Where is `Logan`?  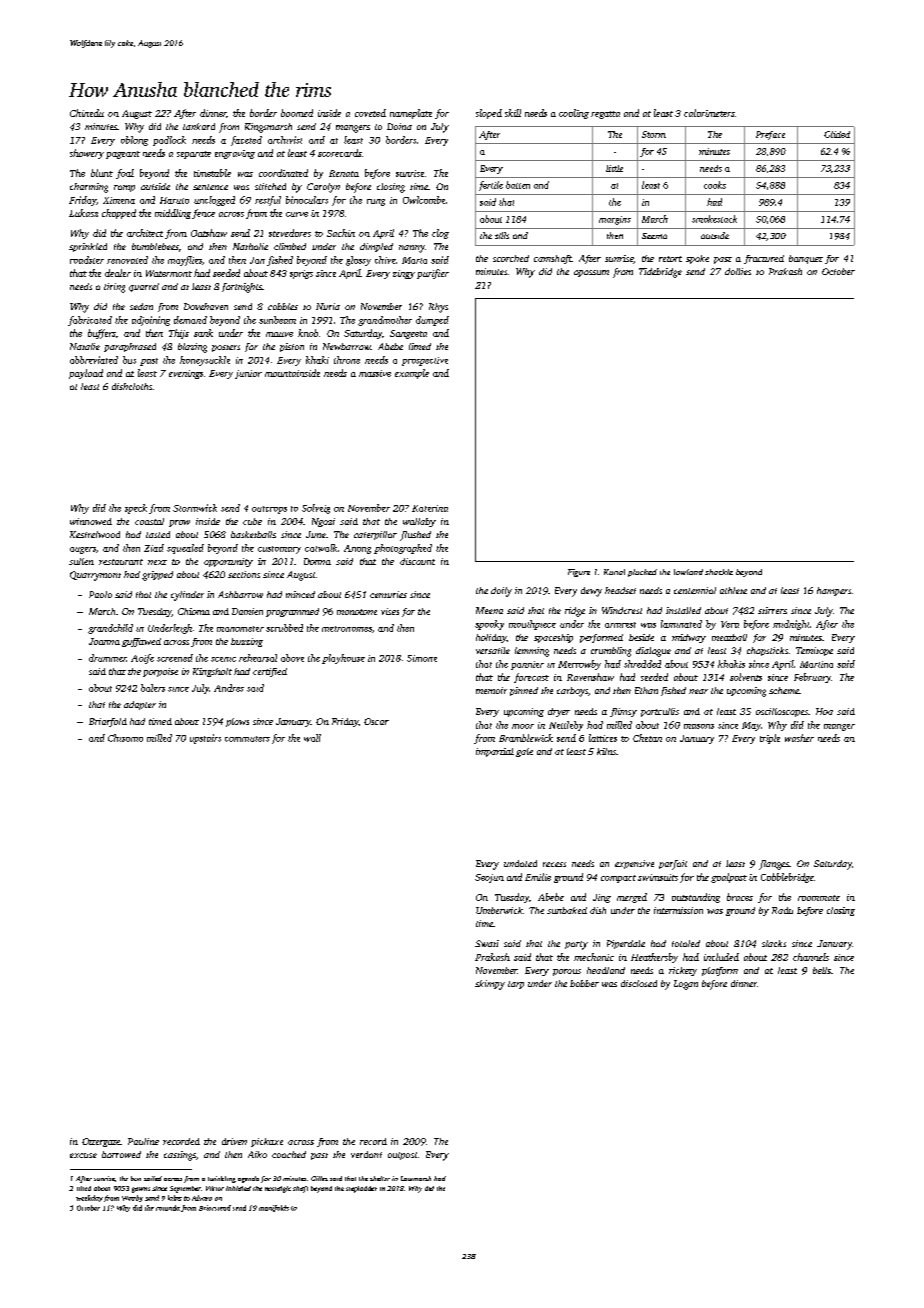 Logan is located at coordinates (686, 985).
